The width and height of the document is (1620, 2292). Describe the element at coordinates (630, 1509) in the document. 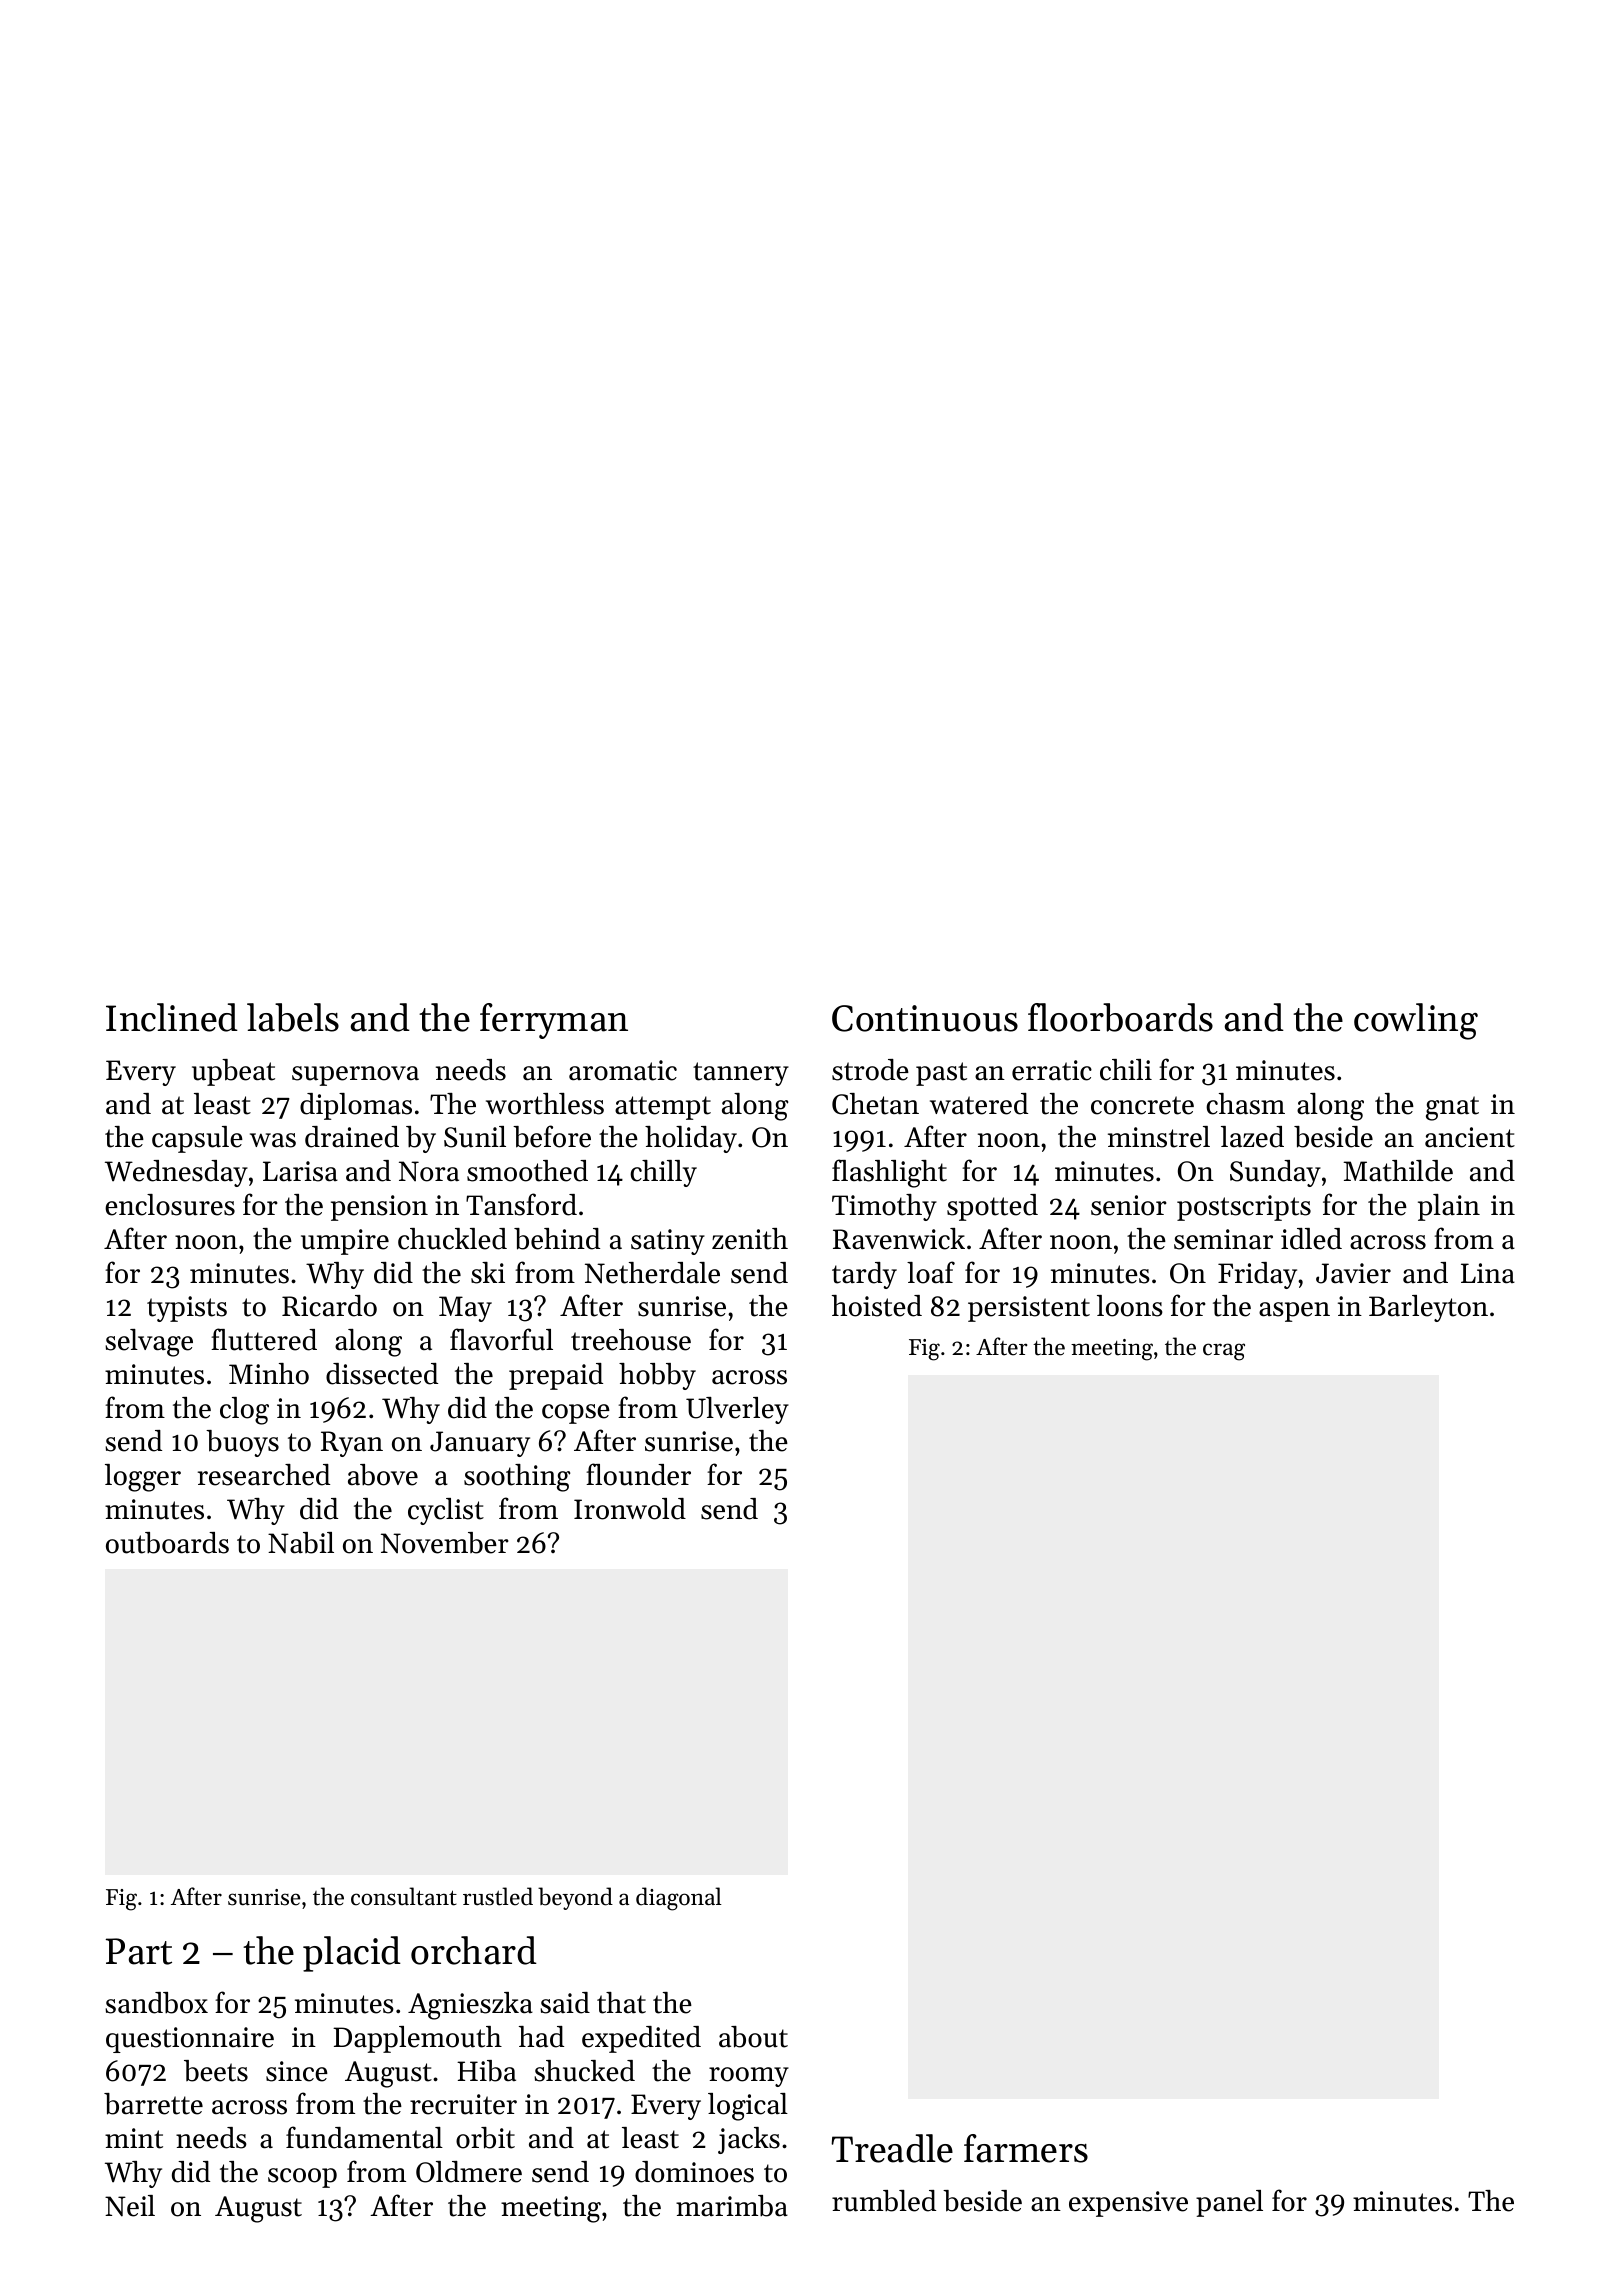

I see `Ironwold` at that location.
